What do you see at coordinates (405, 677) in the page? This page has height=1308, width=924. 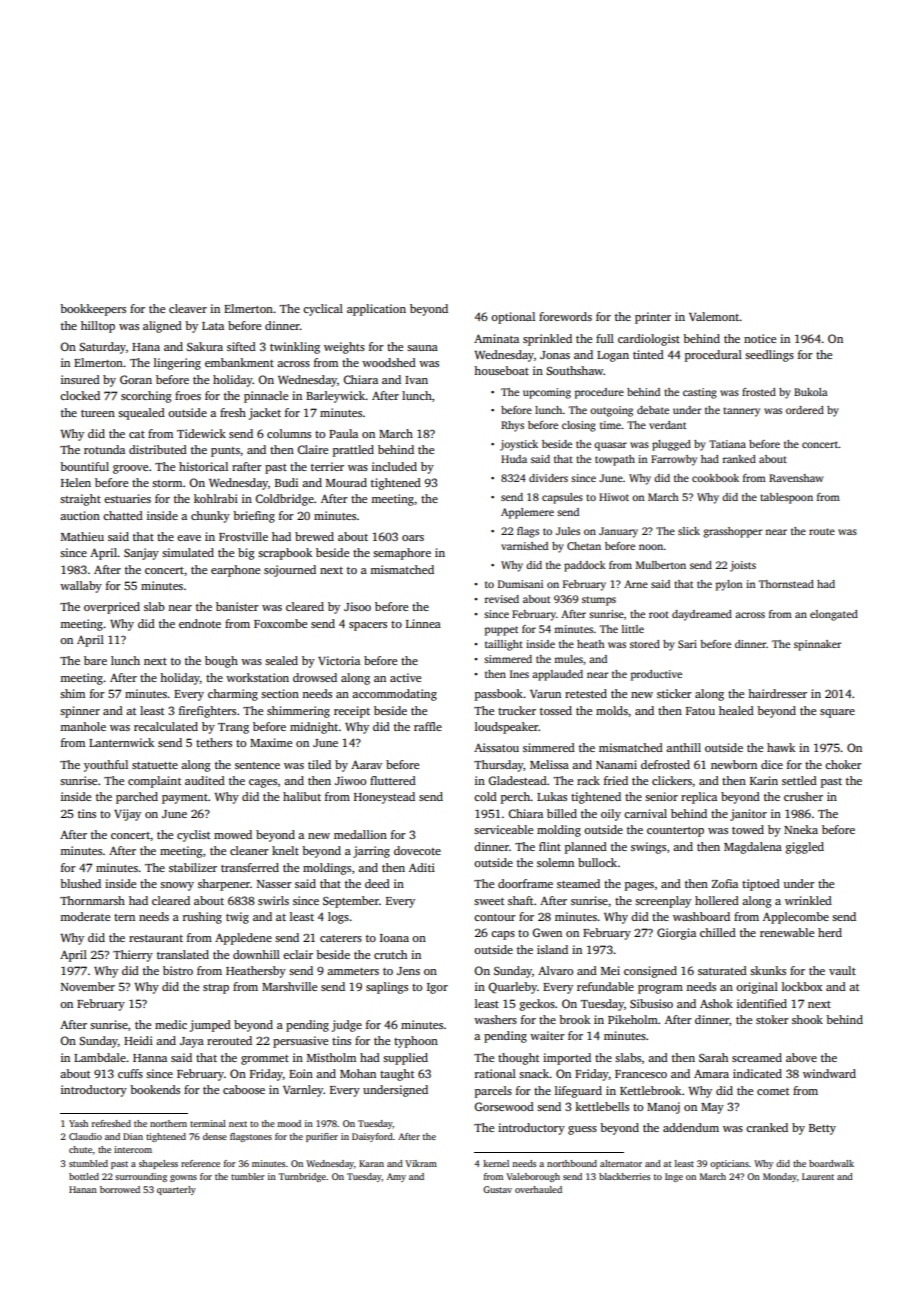 I see `active` at bounding box center [405, 677].
